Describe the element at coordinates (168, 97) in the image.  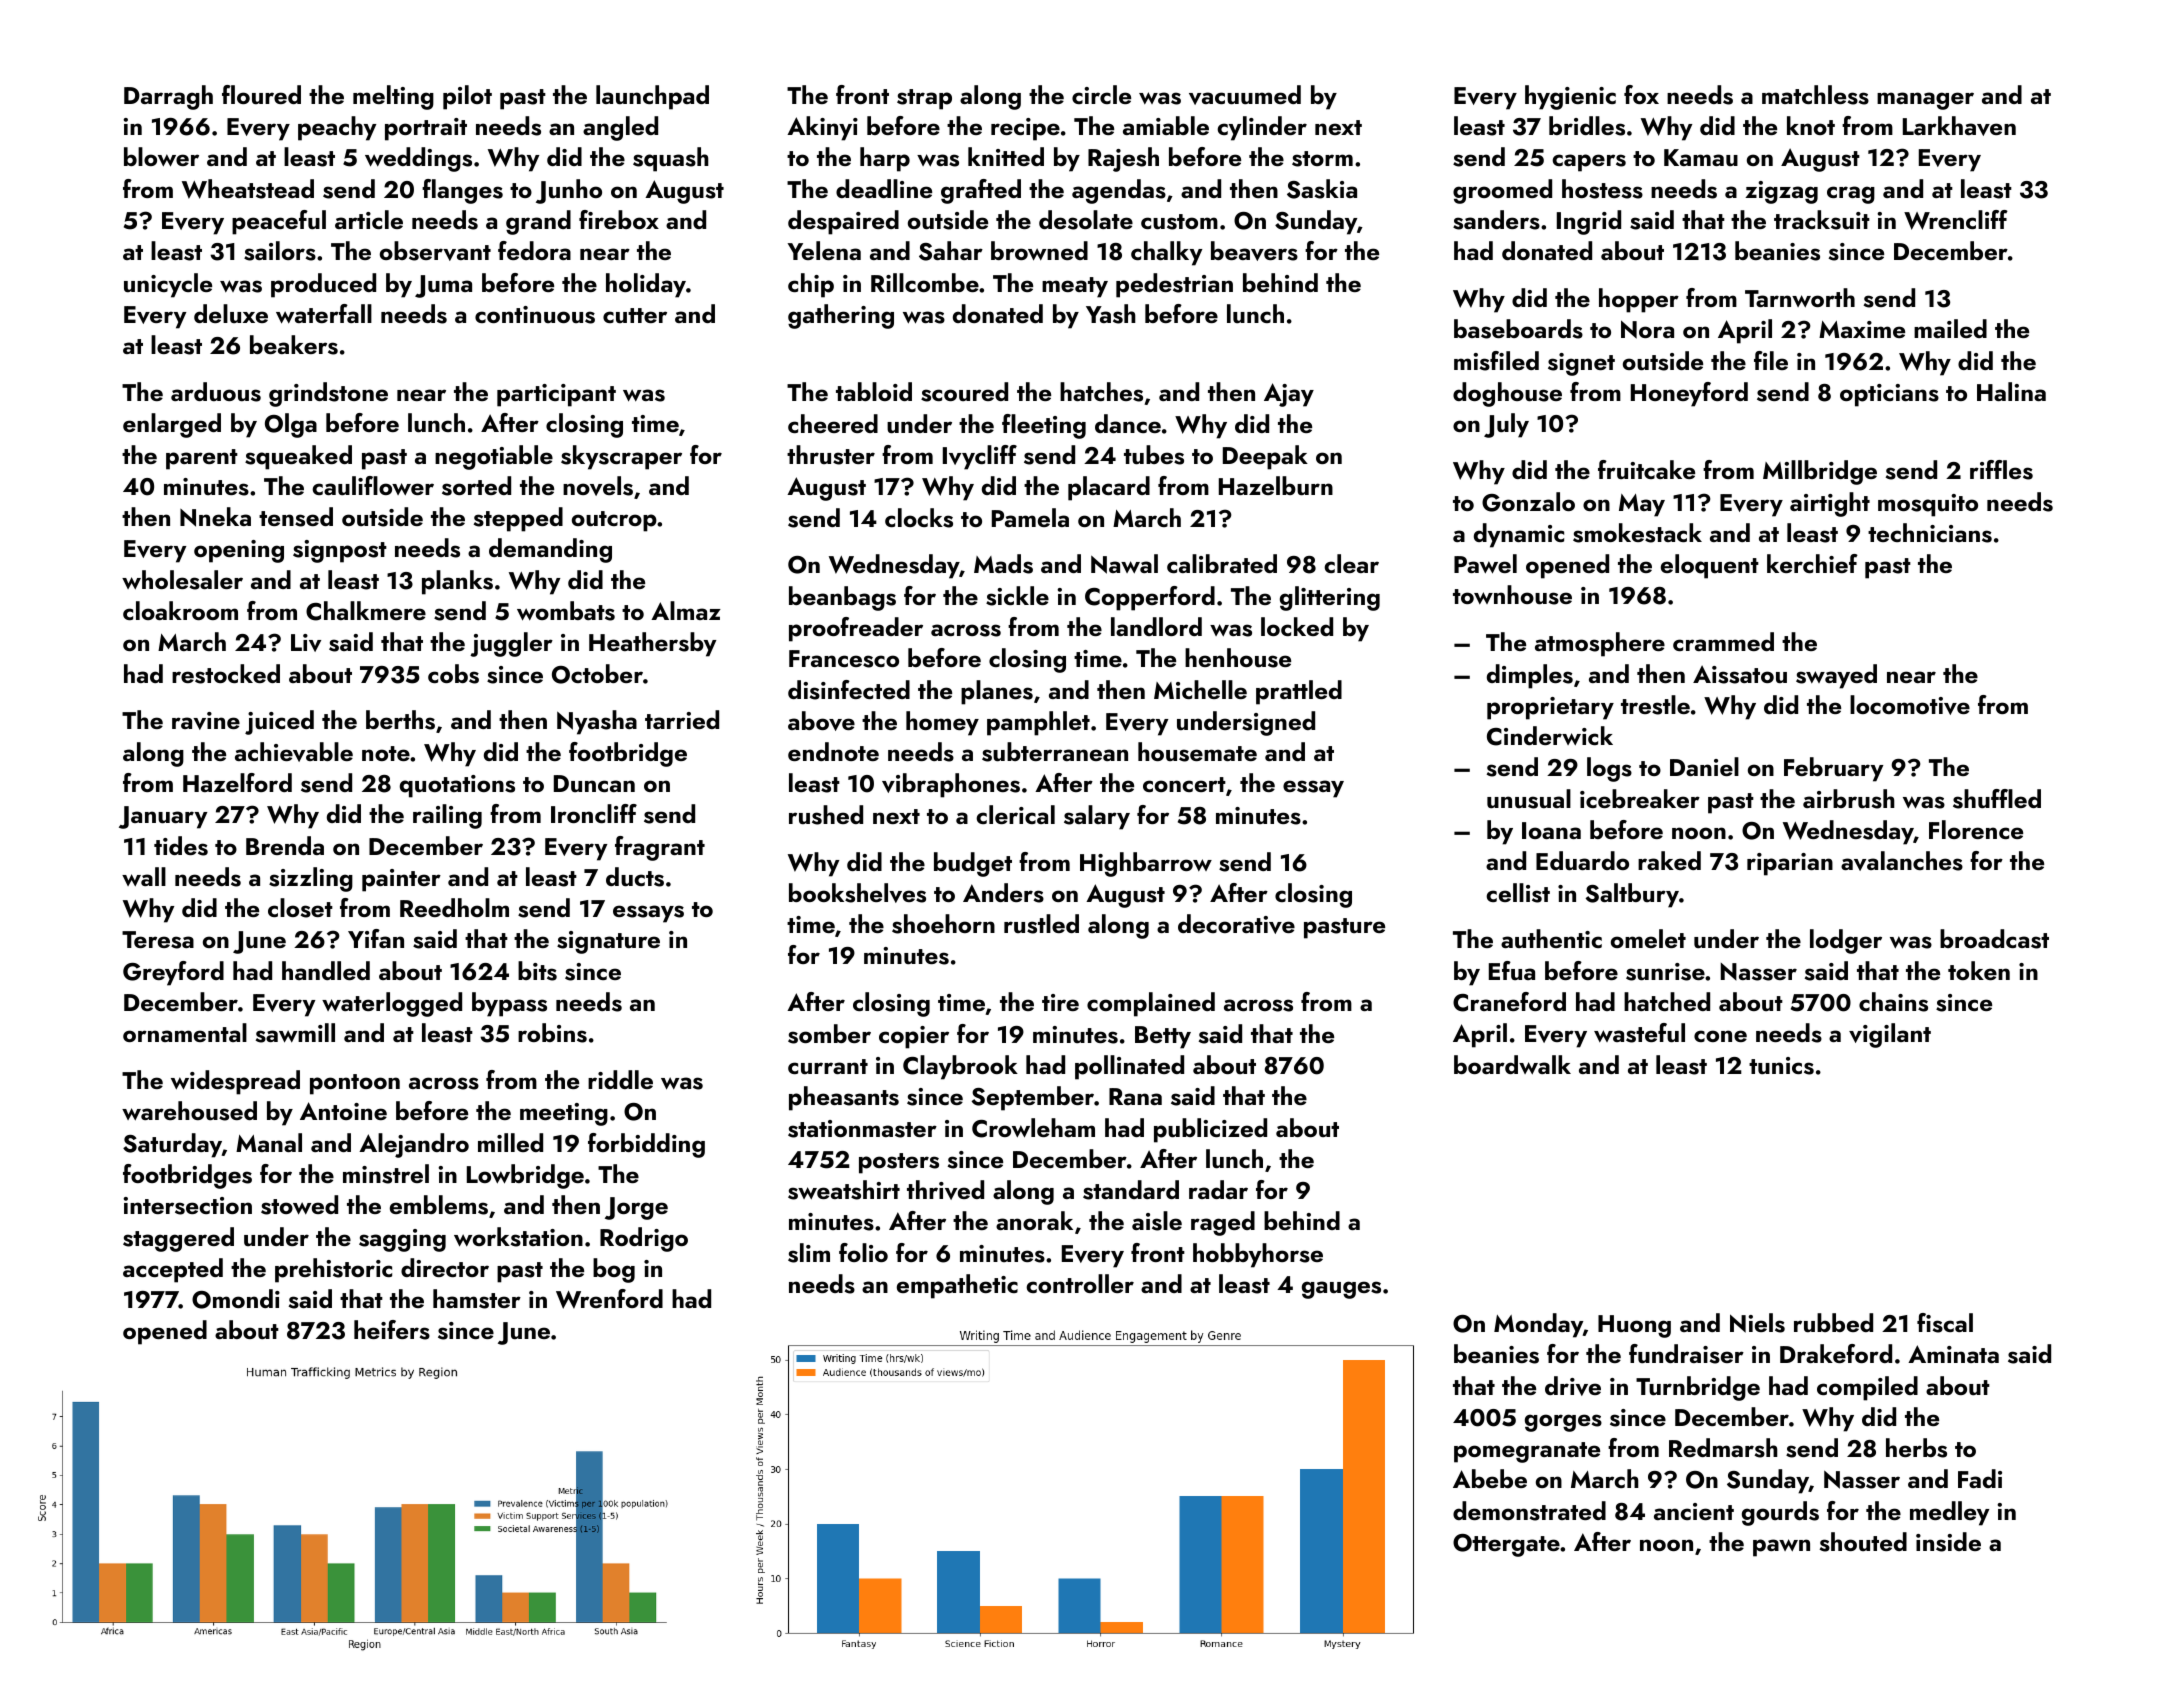
I see `Darragh` at that location.
